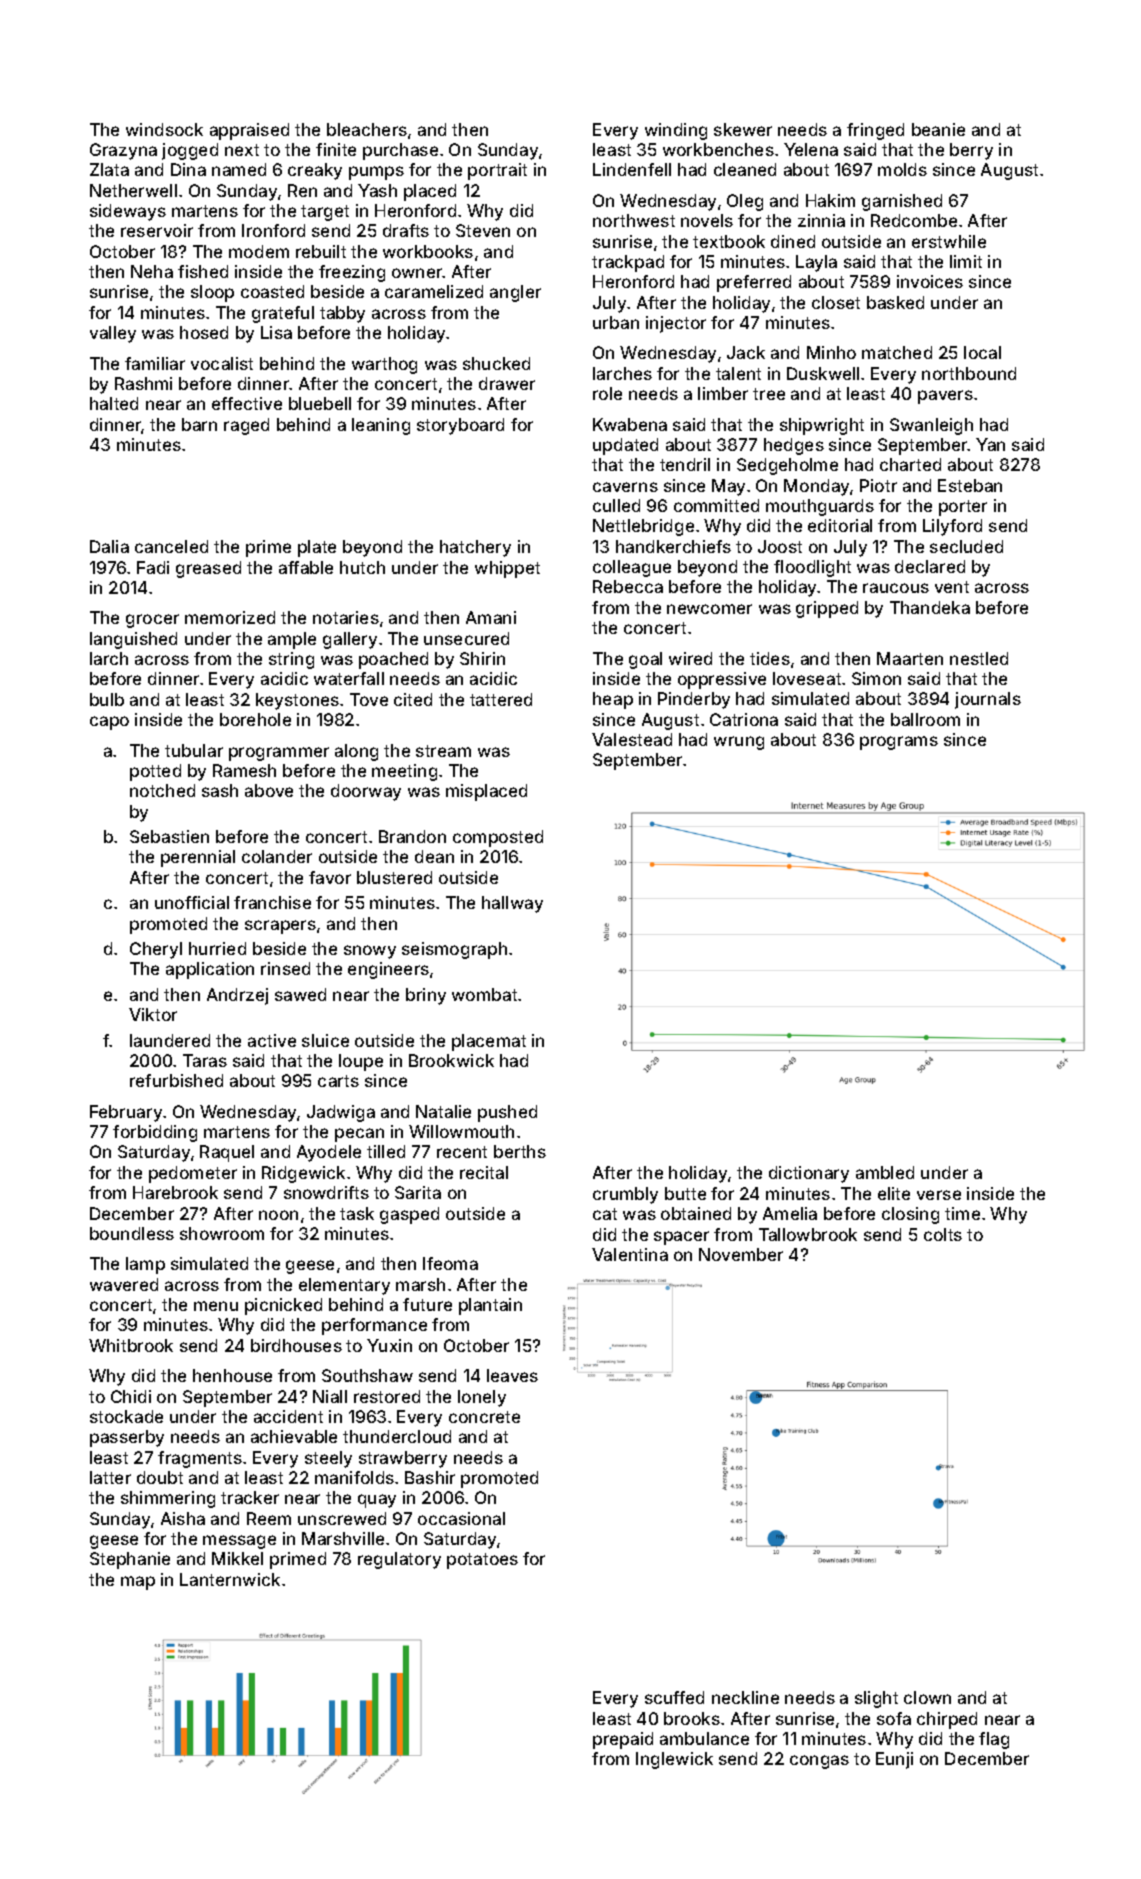 This document has width=1141, height=1879. Describe the element at coordinates (249, 131) in the document. I see `appraised` at that location.
